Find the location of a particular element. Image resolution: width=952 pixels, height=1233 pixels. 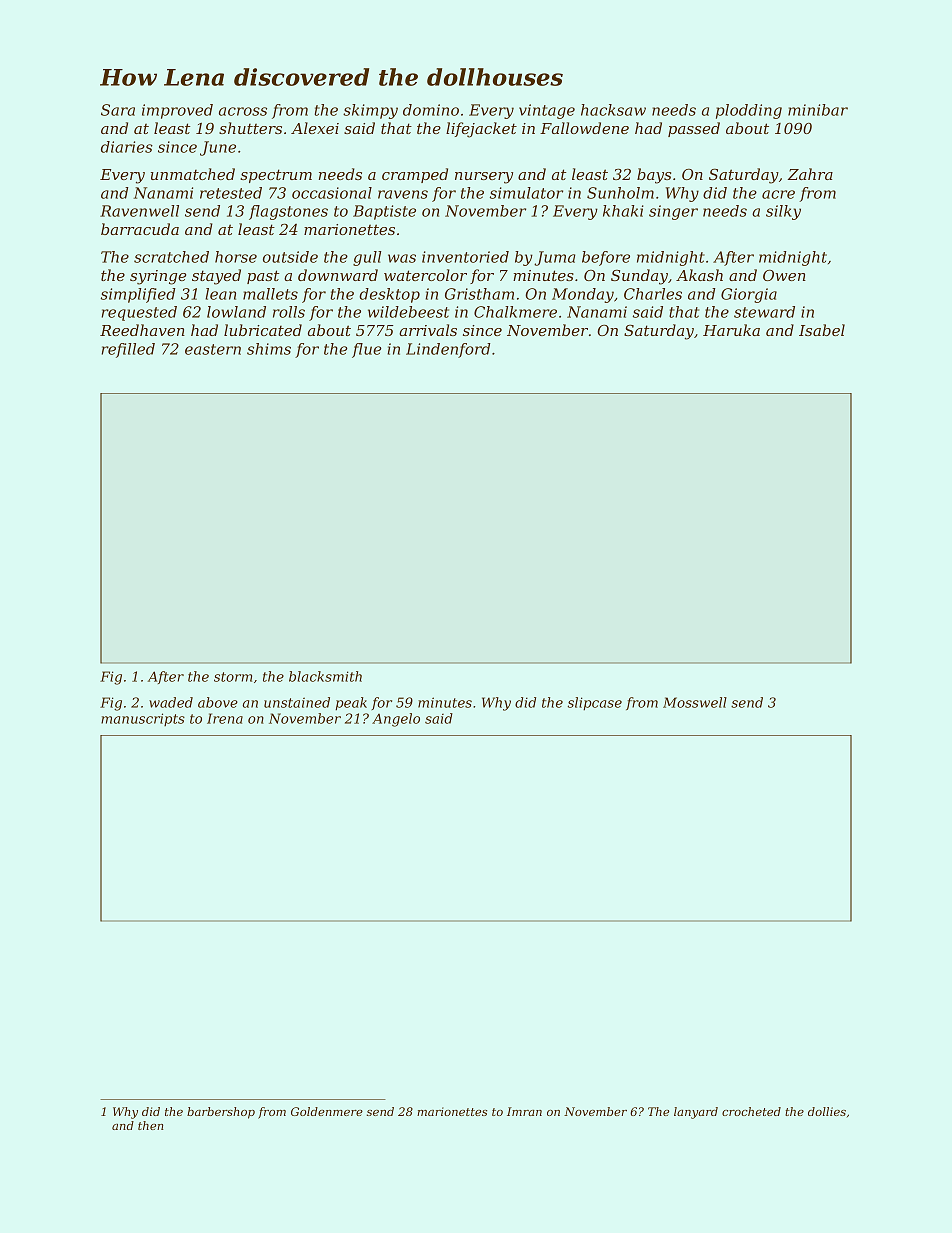

Goldenmere is located at coordinates (327, 1111).
